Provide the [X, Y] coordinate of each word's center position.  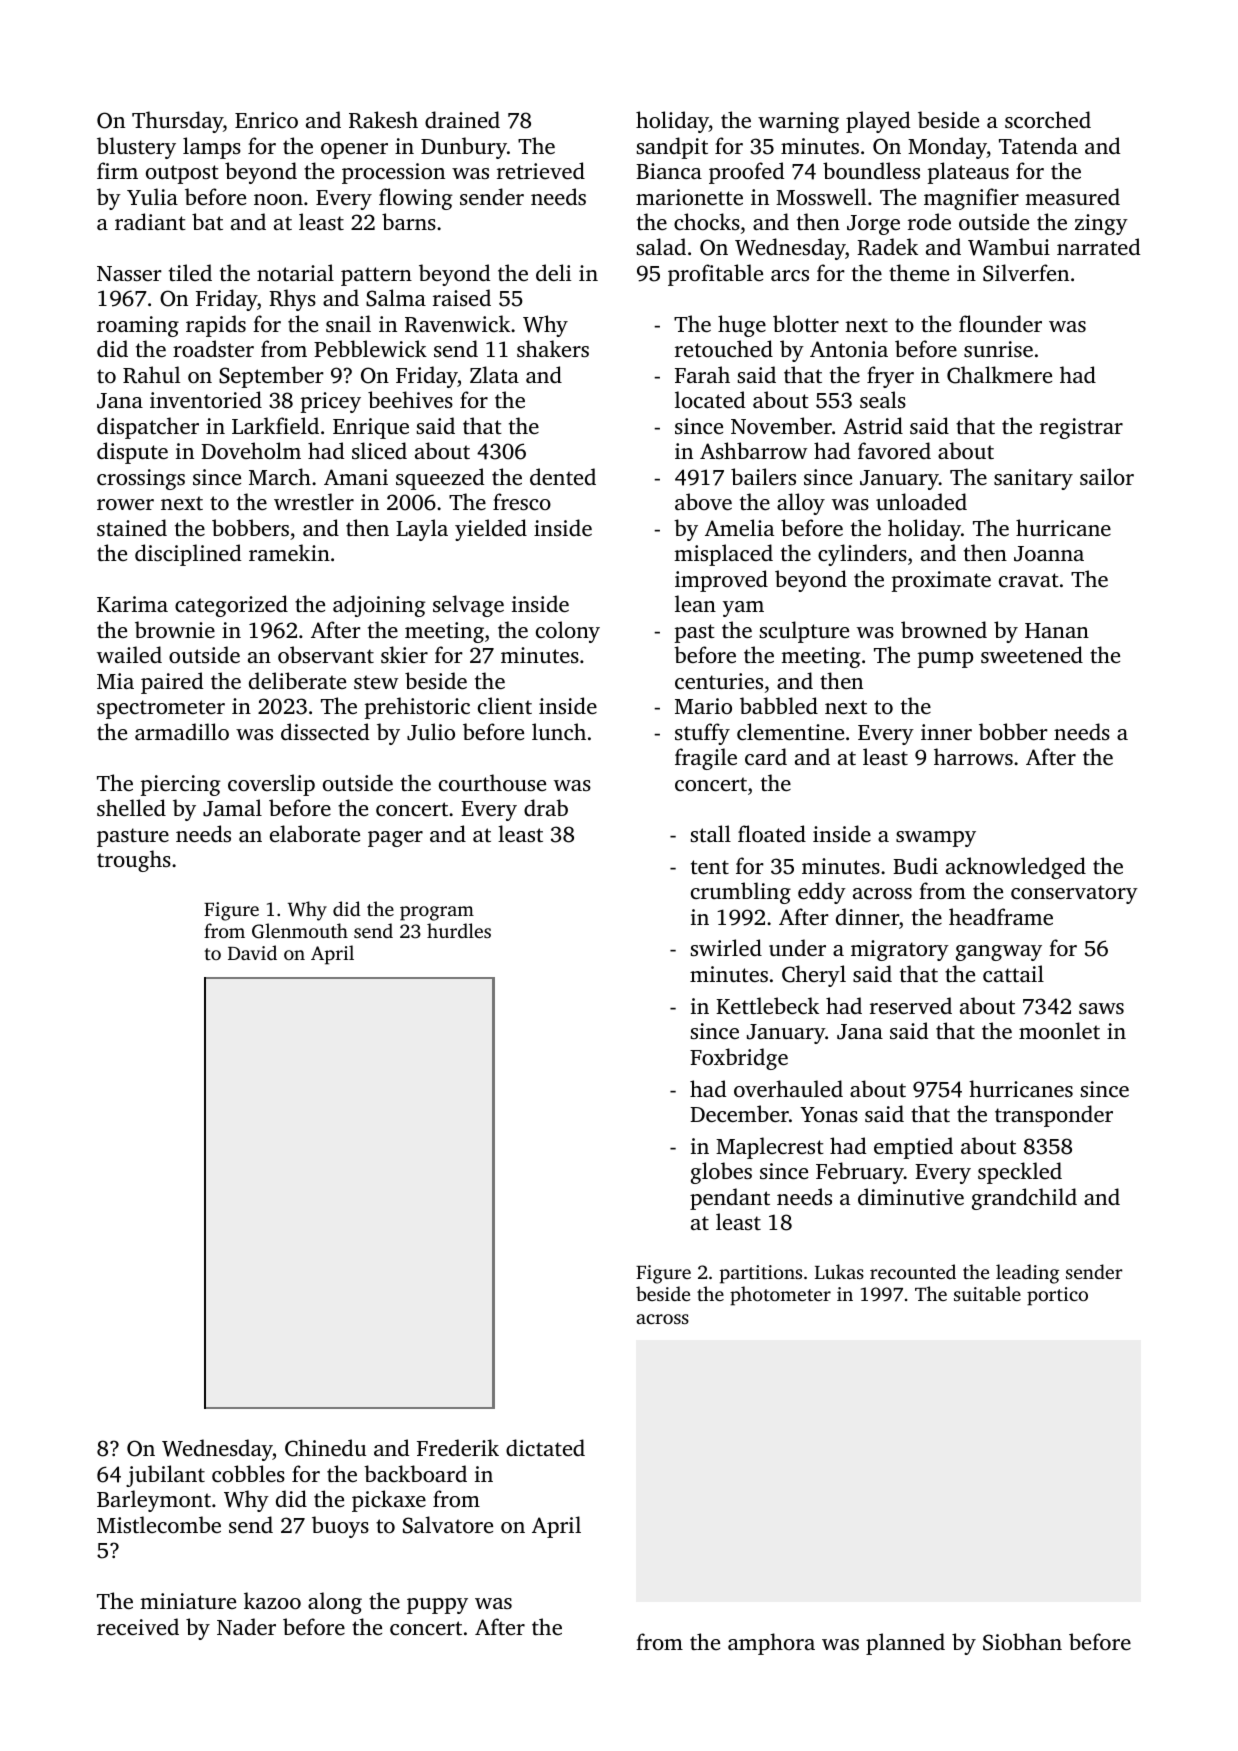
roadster [213, 348]
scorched [1048, 119]
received [138, 1626]
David [252, 952]
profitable [715, 275]
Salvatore [448, 1525]
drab [546, 807]
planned [905, 1644]
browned [944, 629]
